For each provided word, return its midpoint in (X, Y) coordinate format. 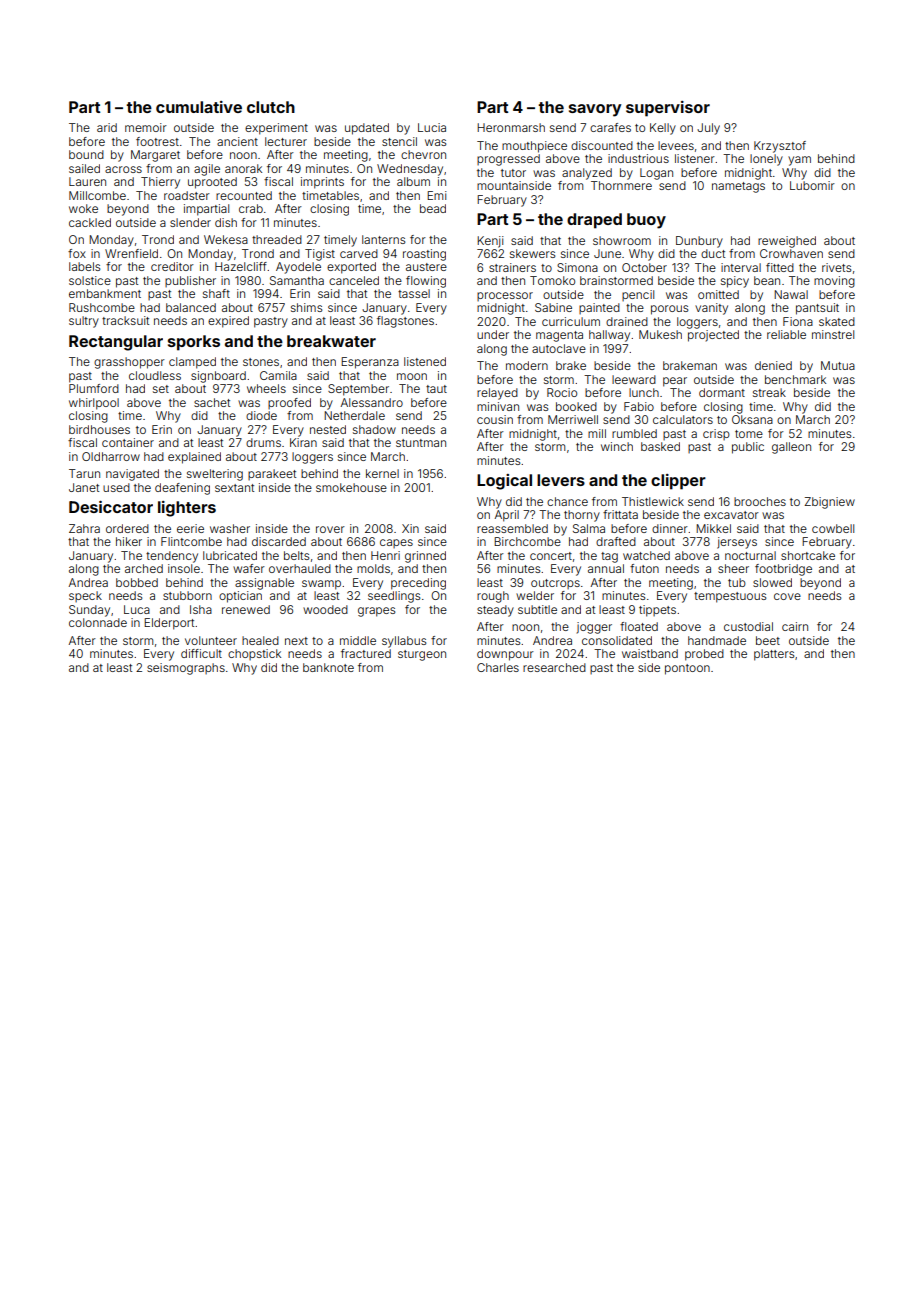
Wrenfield (131, 253)
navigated (132, 475)
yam (799, 161)
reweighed (787, 242)
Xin (410, 528)
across (123, 169)
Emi (437, 195)
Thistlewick (653, 501)
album (413, 181)
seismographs (186, 669)
